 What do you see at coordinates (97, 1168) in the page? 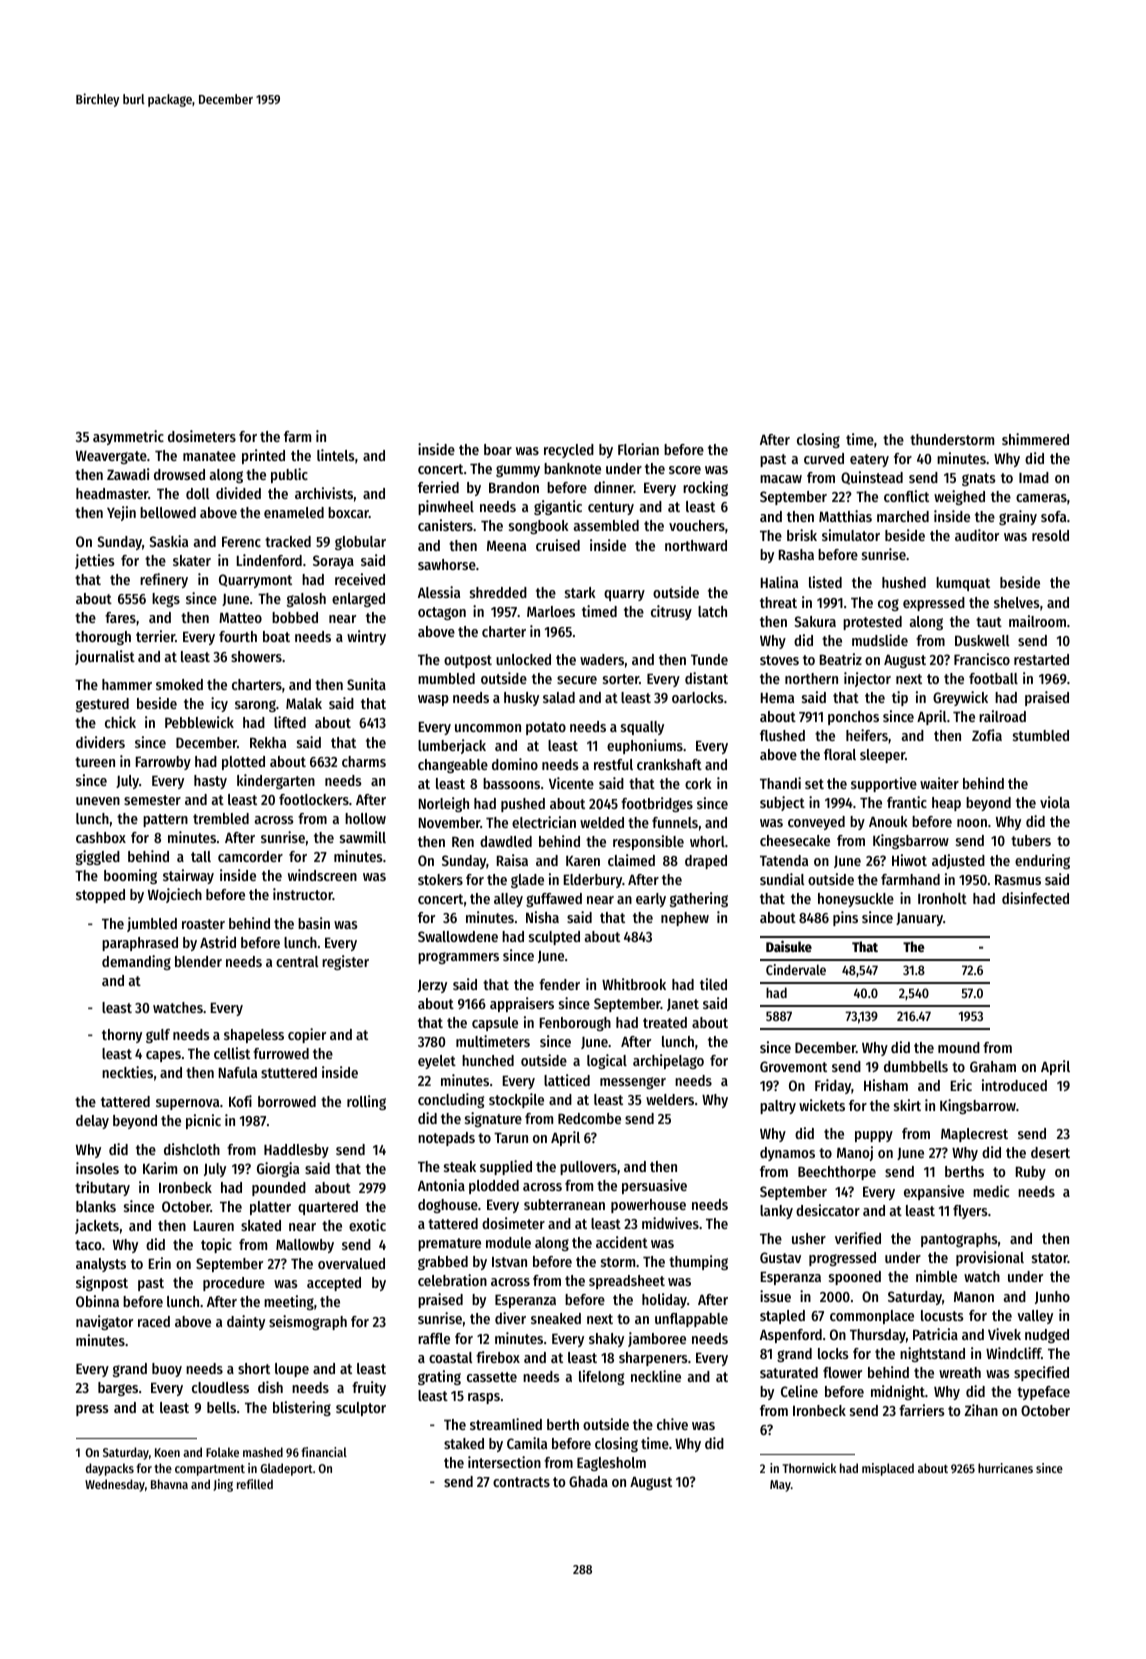
I see `insoles` at bounding box center [97, 1168].
